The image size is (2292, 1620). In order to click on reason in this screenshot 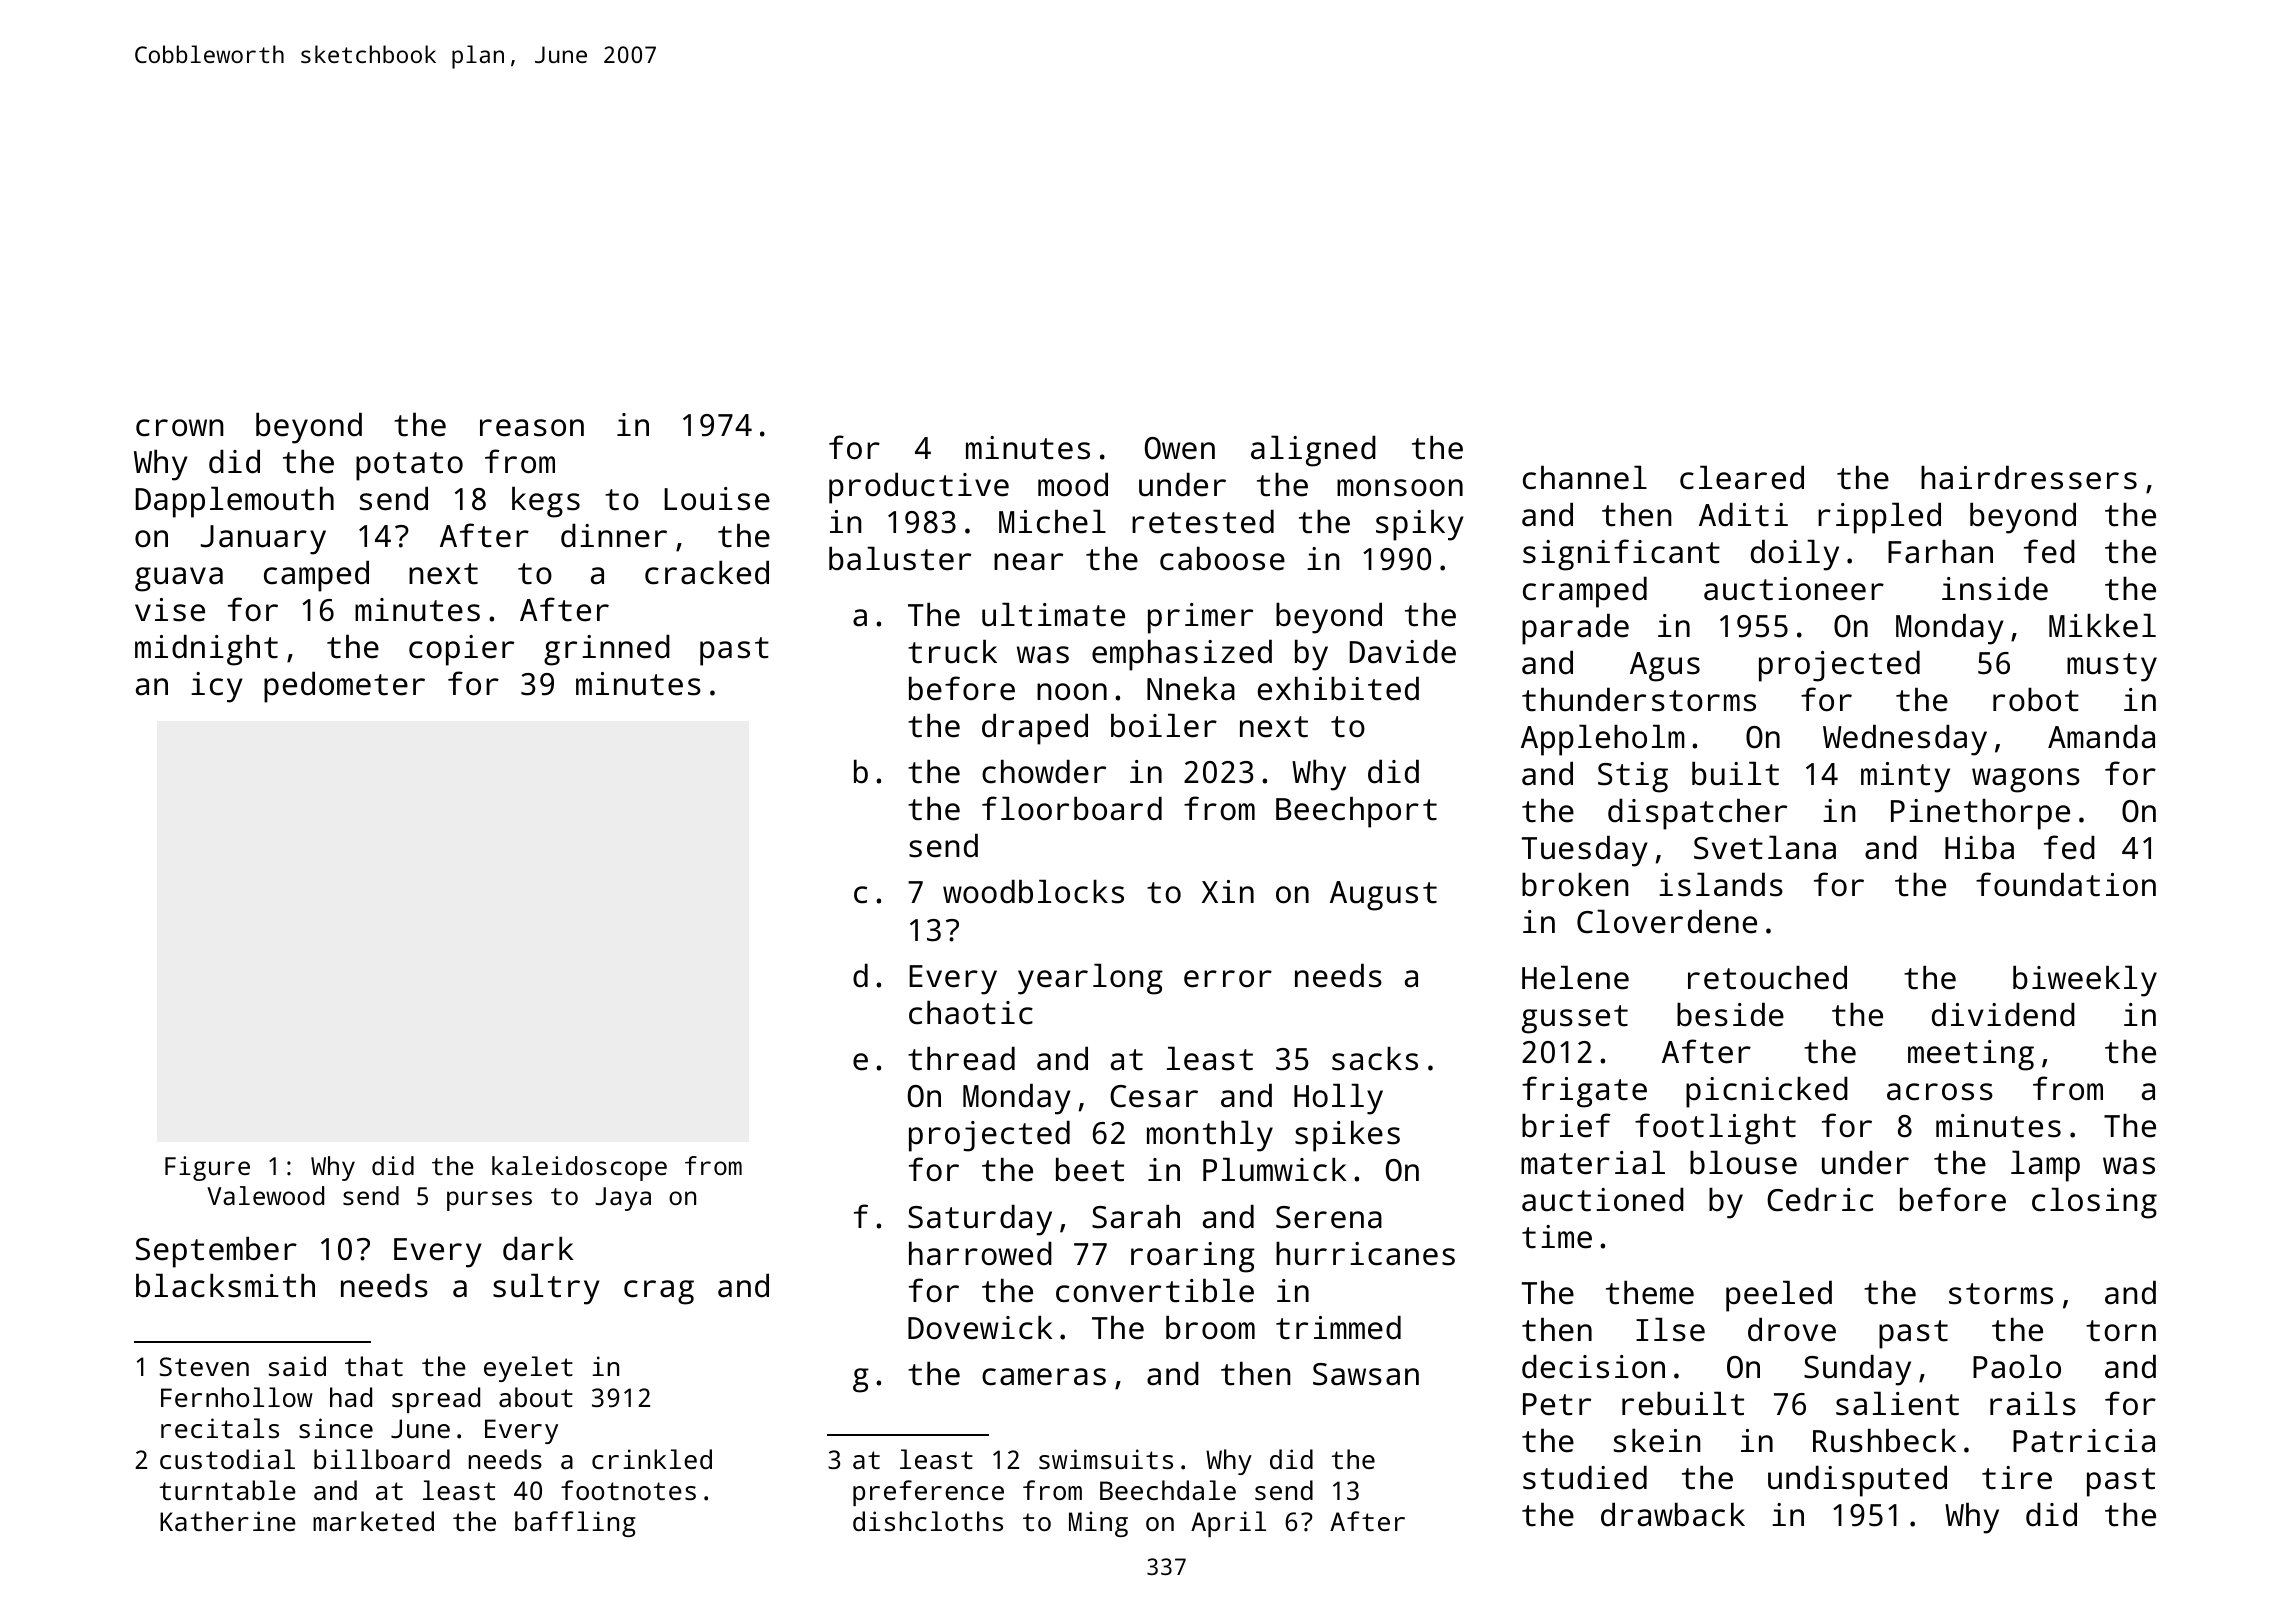, I will do `click(532, 428)`.
